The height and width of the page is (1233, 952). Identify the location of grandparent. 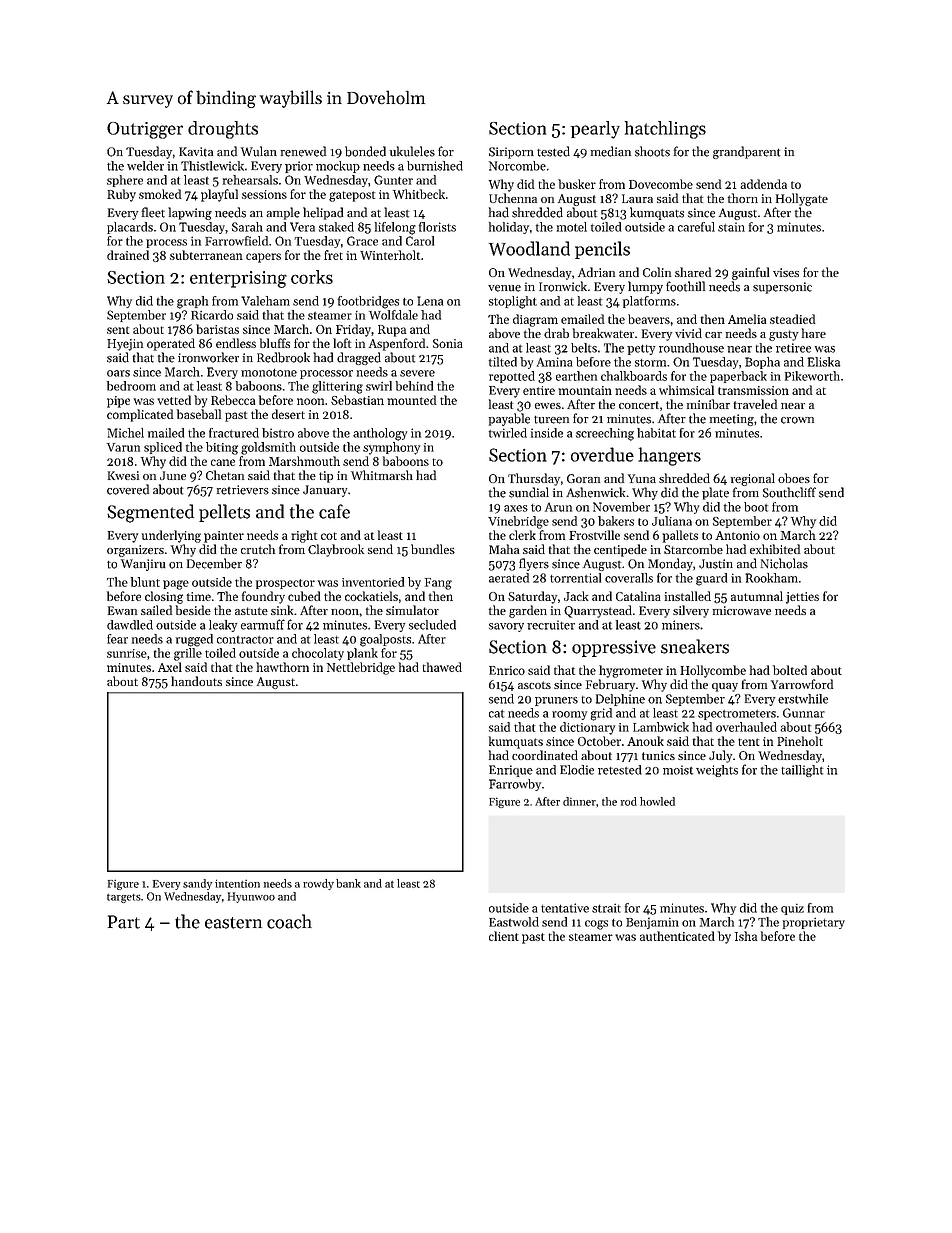
(746, 152).
